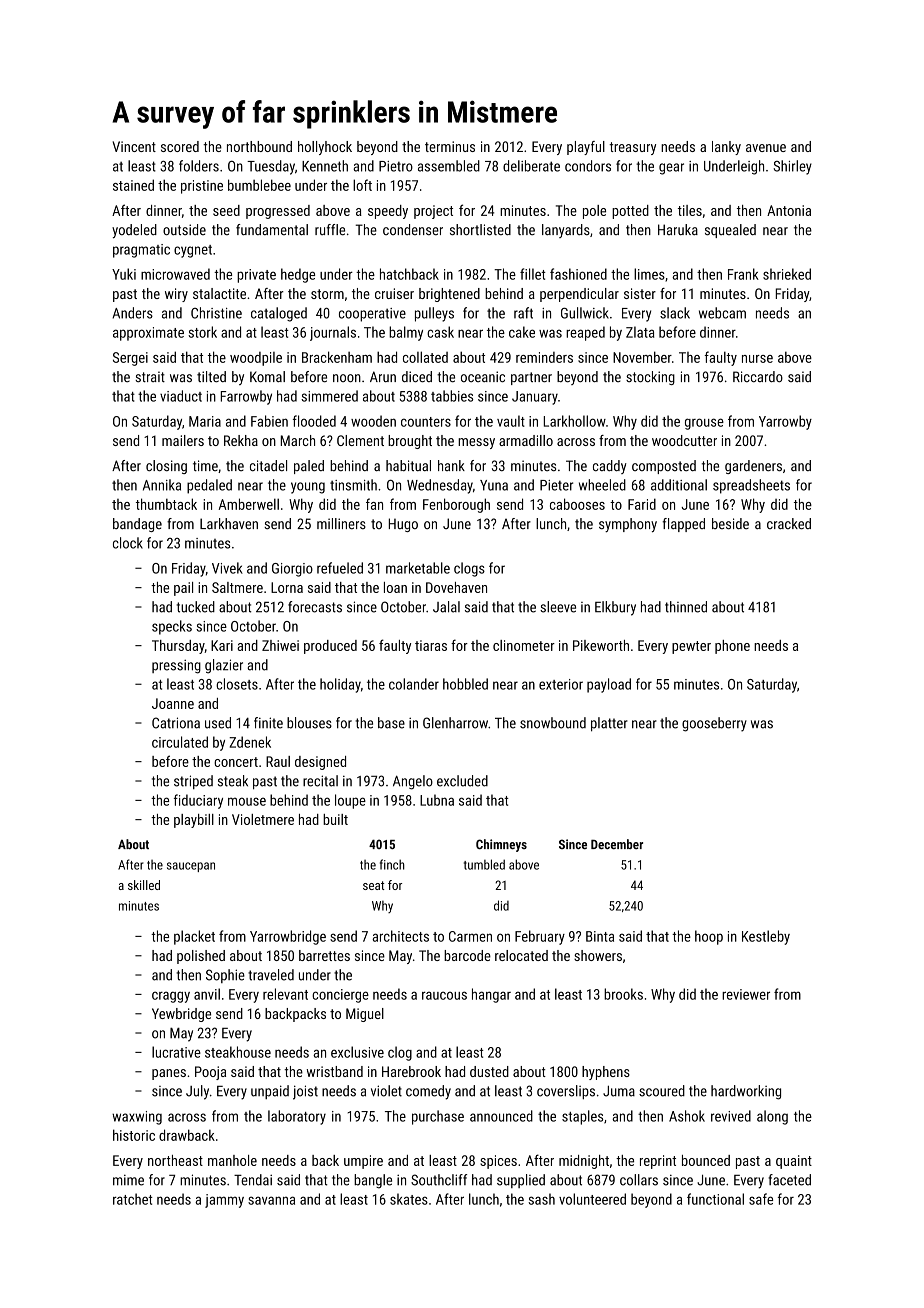  Describe the element at coordinates (180, 146) in the document. I see `scored` at that location.
